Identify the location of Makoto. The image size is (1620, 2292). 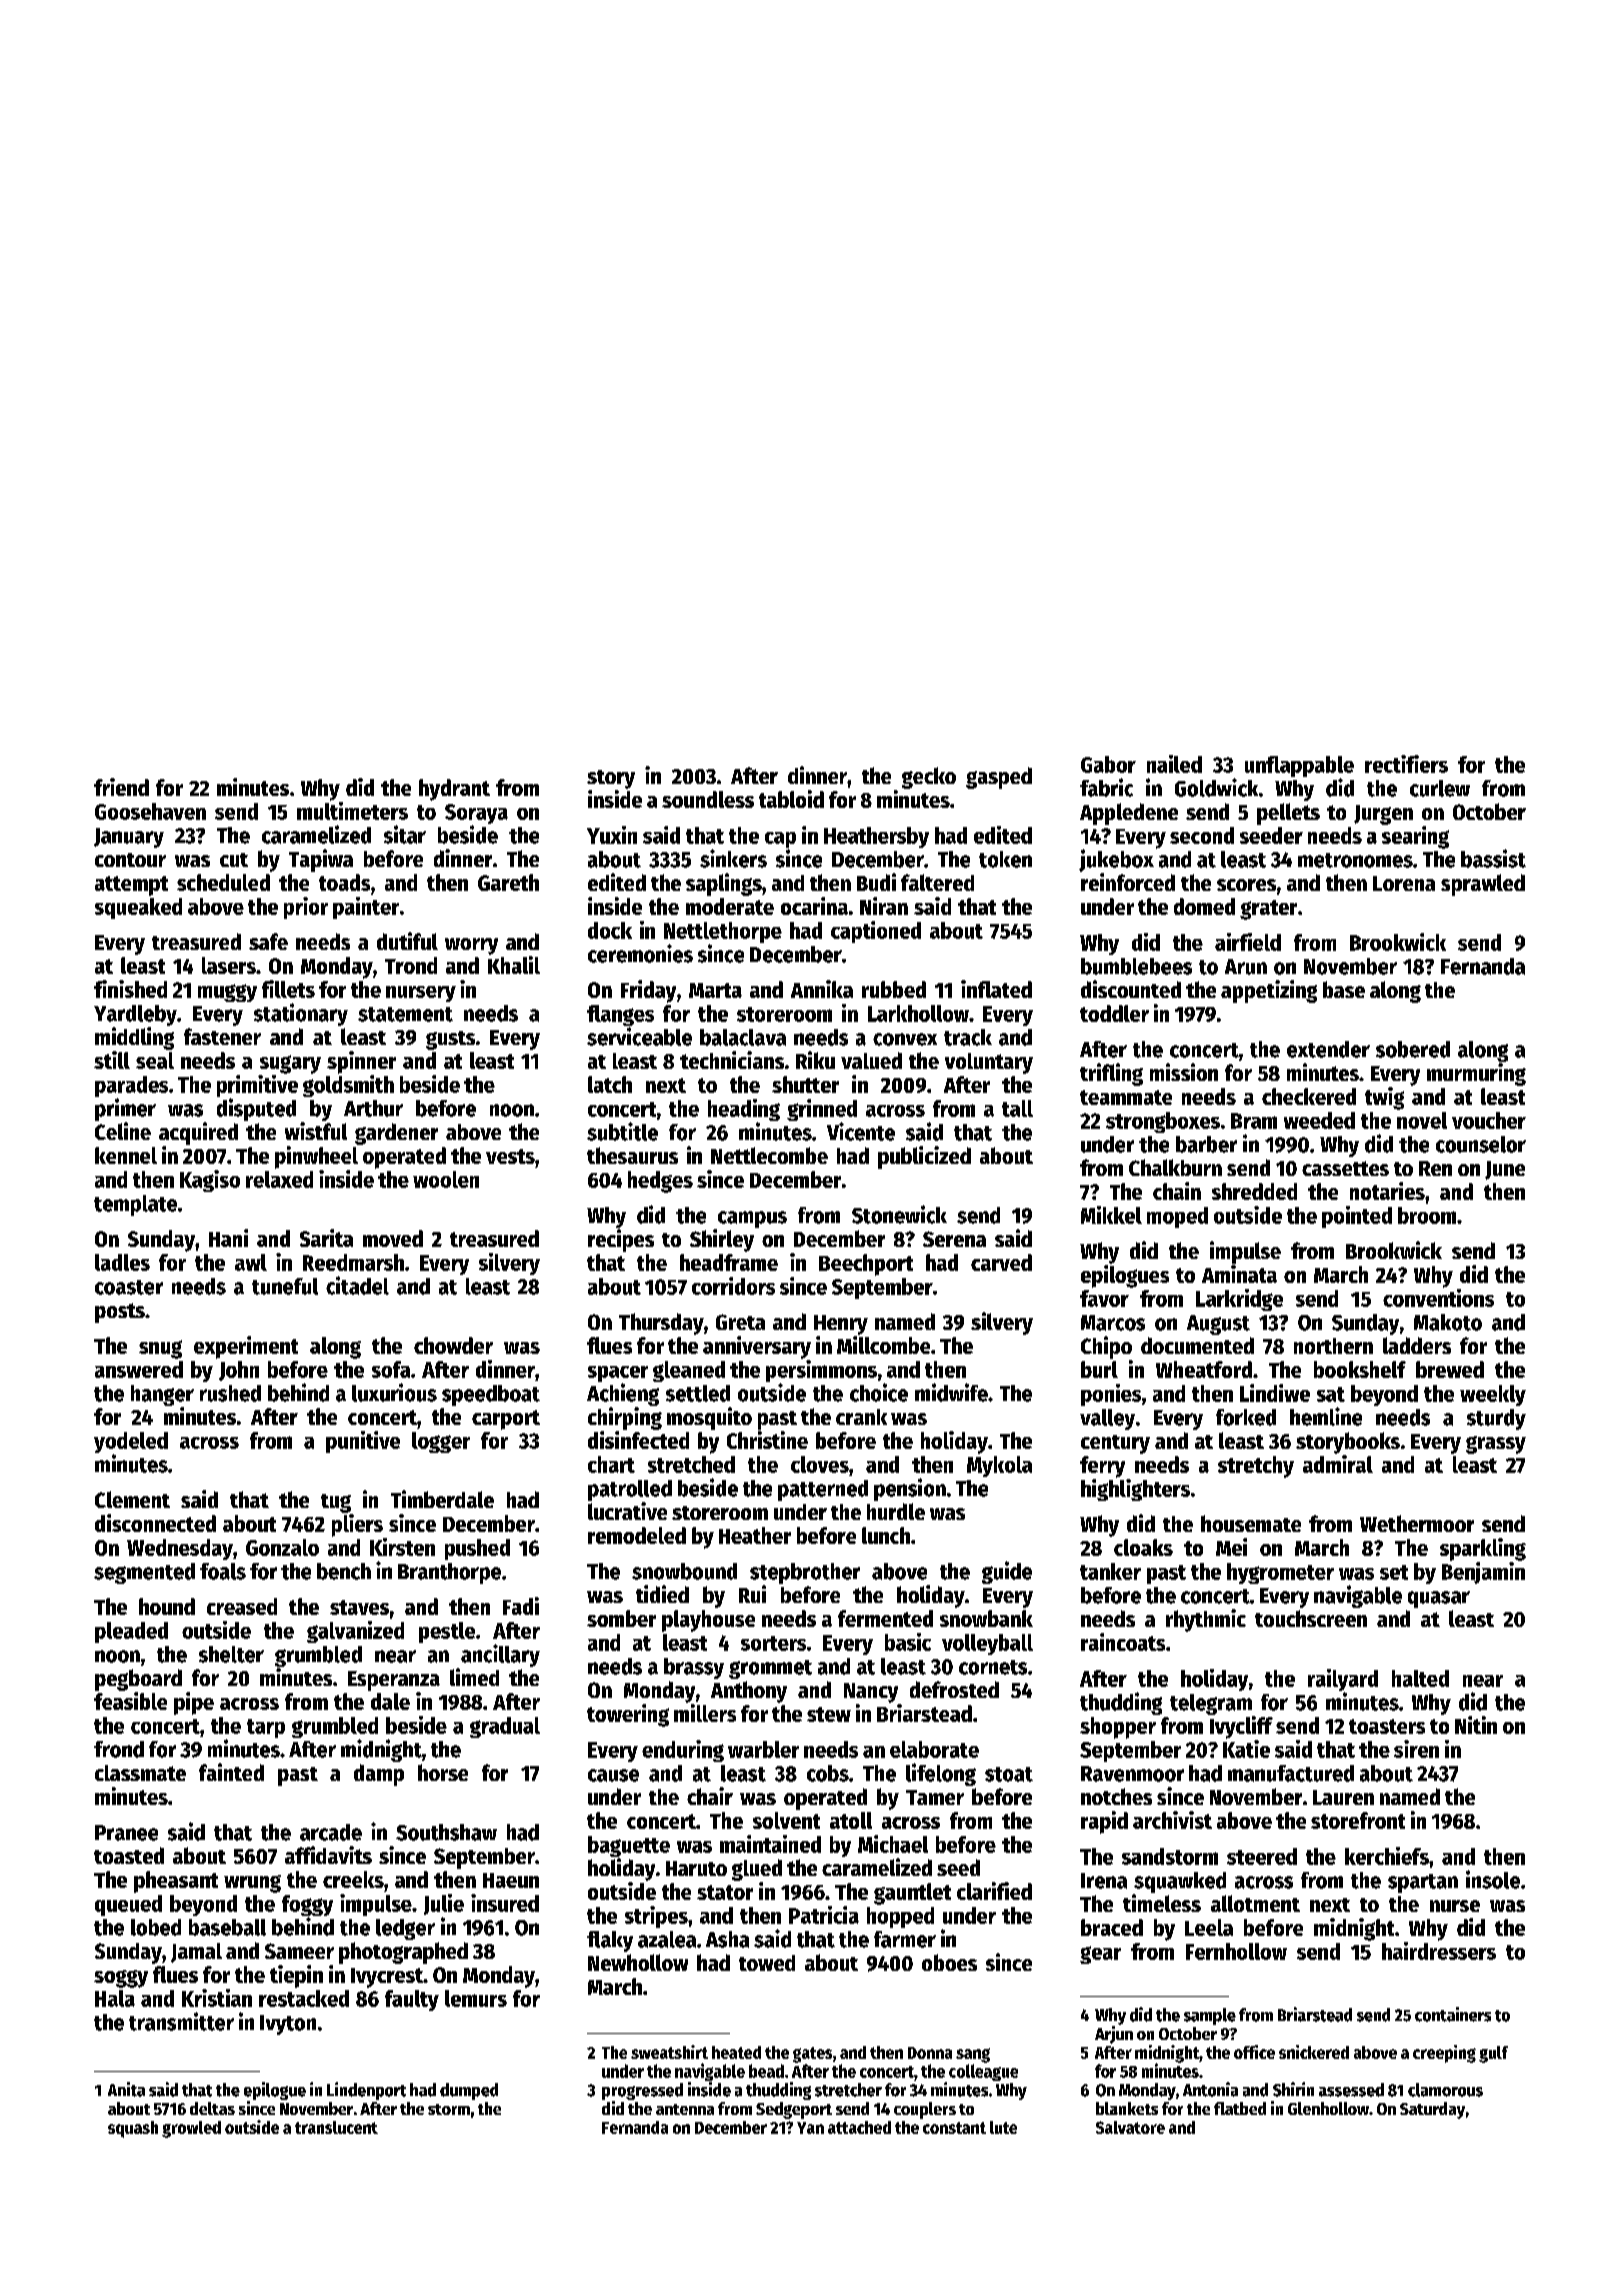
(1448, 1322).
